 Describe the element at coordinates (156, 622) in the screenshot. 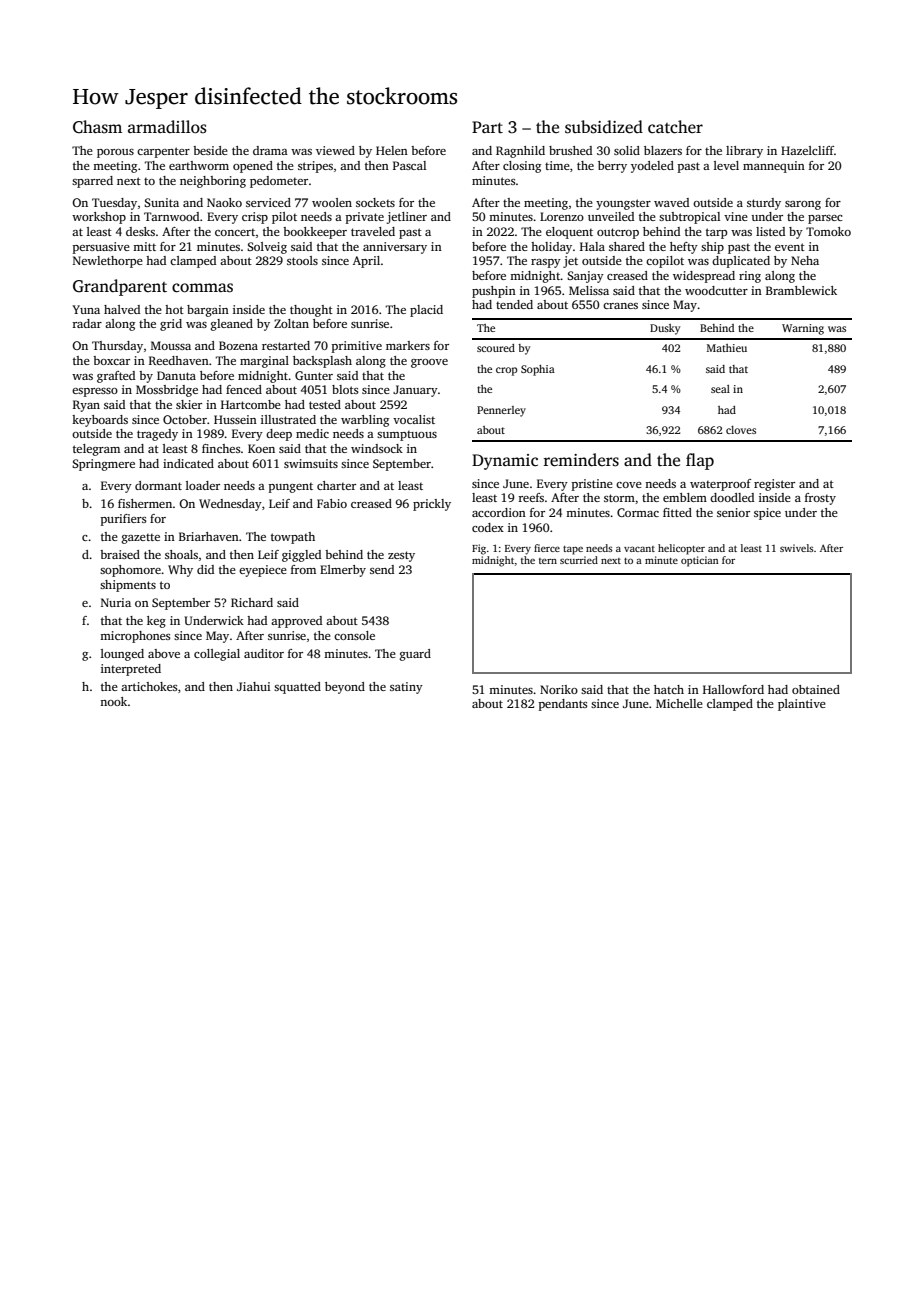

I see `keg` at that location.
